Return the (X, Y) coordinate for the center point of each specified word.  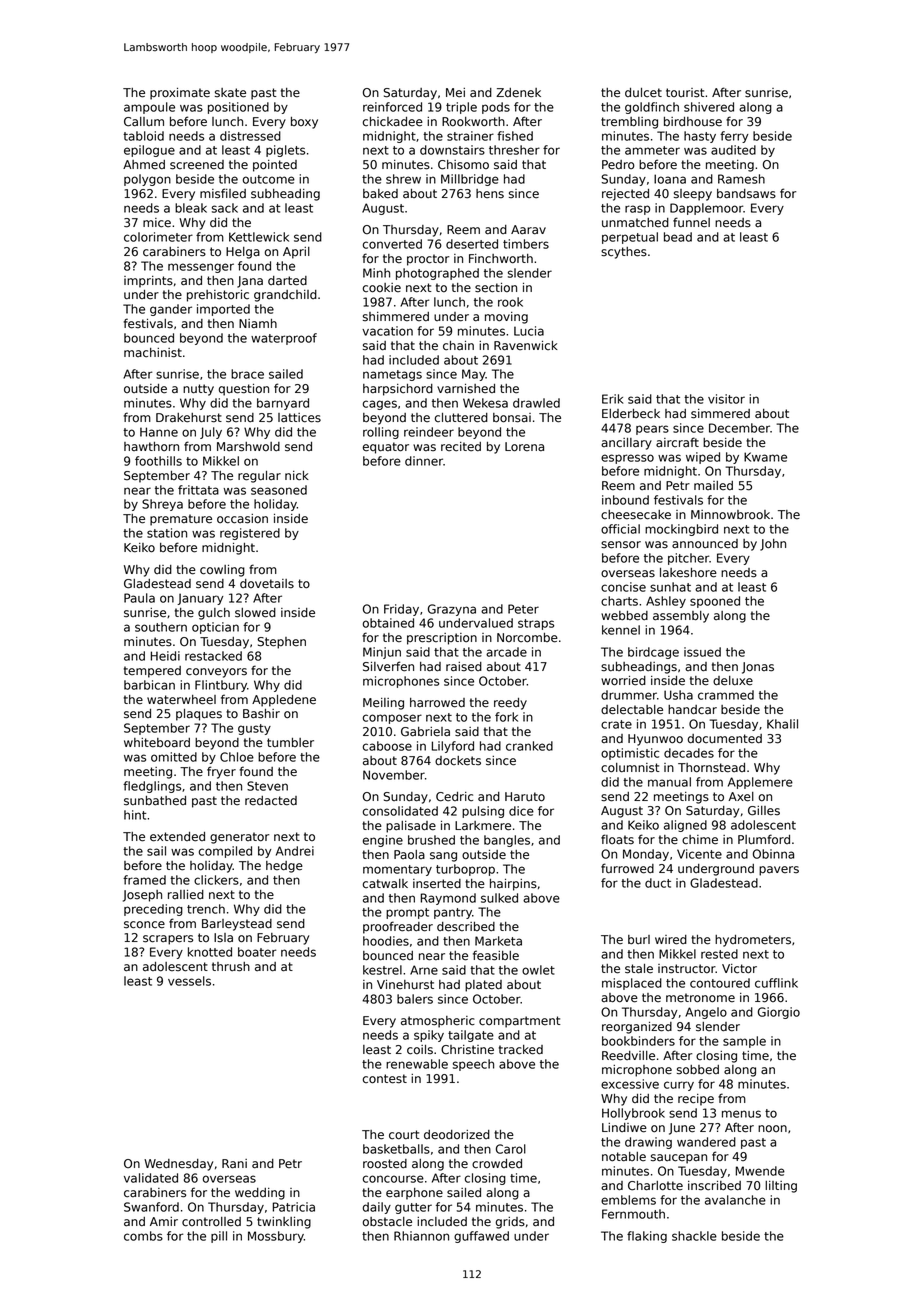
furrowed (627, 868)
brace (247, 374)
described (466, 927)
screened (197, 165)
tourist (685, 93)
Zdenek (518, 93)
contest (385, 1079)
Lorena (524, 447)
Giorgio (779, 1013)
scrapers (168, 940)
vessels (189, 981)
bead (678, 237)
